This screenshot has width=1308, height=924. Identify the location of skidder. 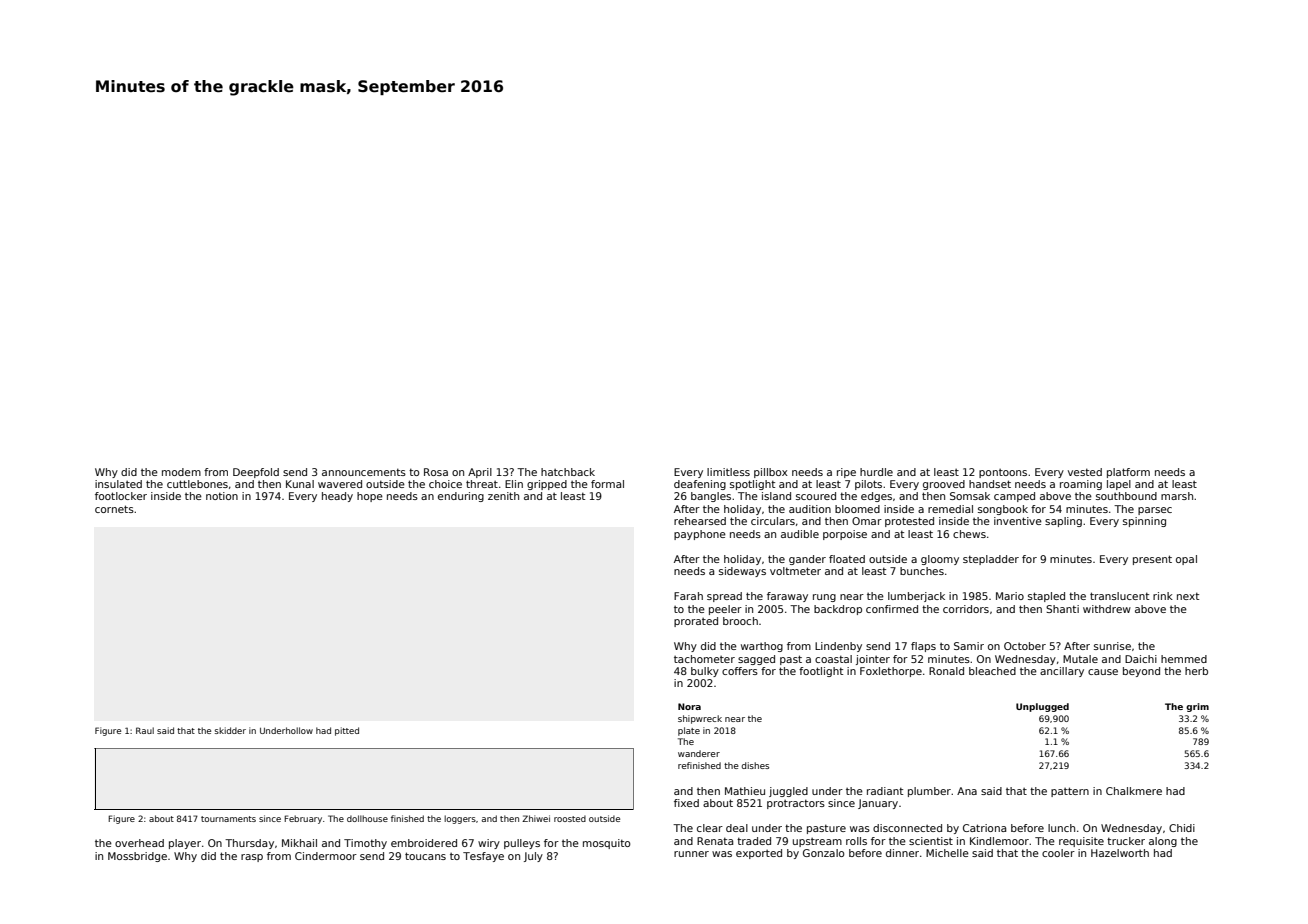
(230, 730).
